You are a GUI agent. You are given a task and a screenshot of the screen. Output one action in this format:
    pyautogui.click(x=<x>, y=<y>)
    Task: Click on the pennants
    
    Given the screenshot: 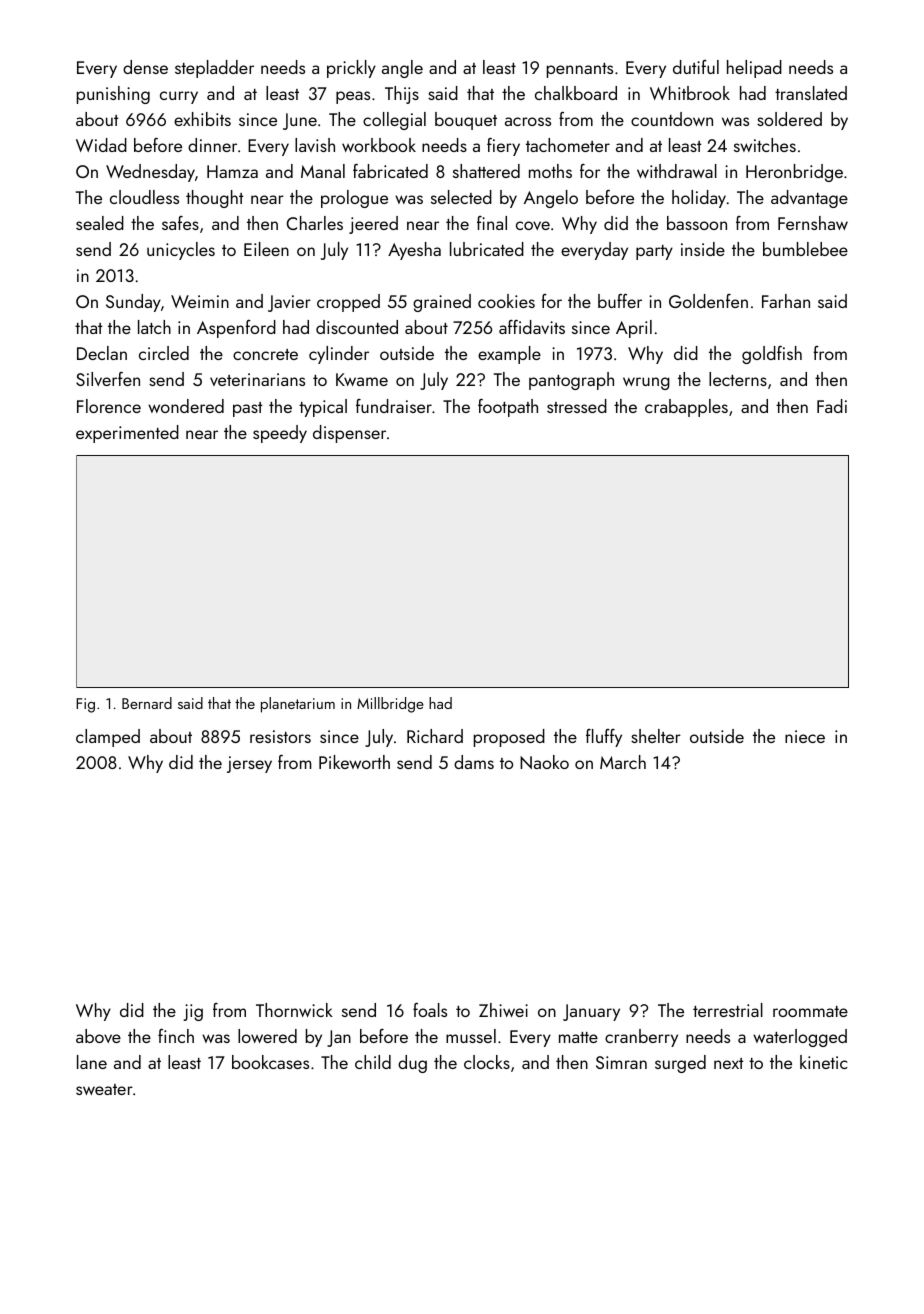 What is the action you would take?
    pyautogui.click(x=580, y=70)
